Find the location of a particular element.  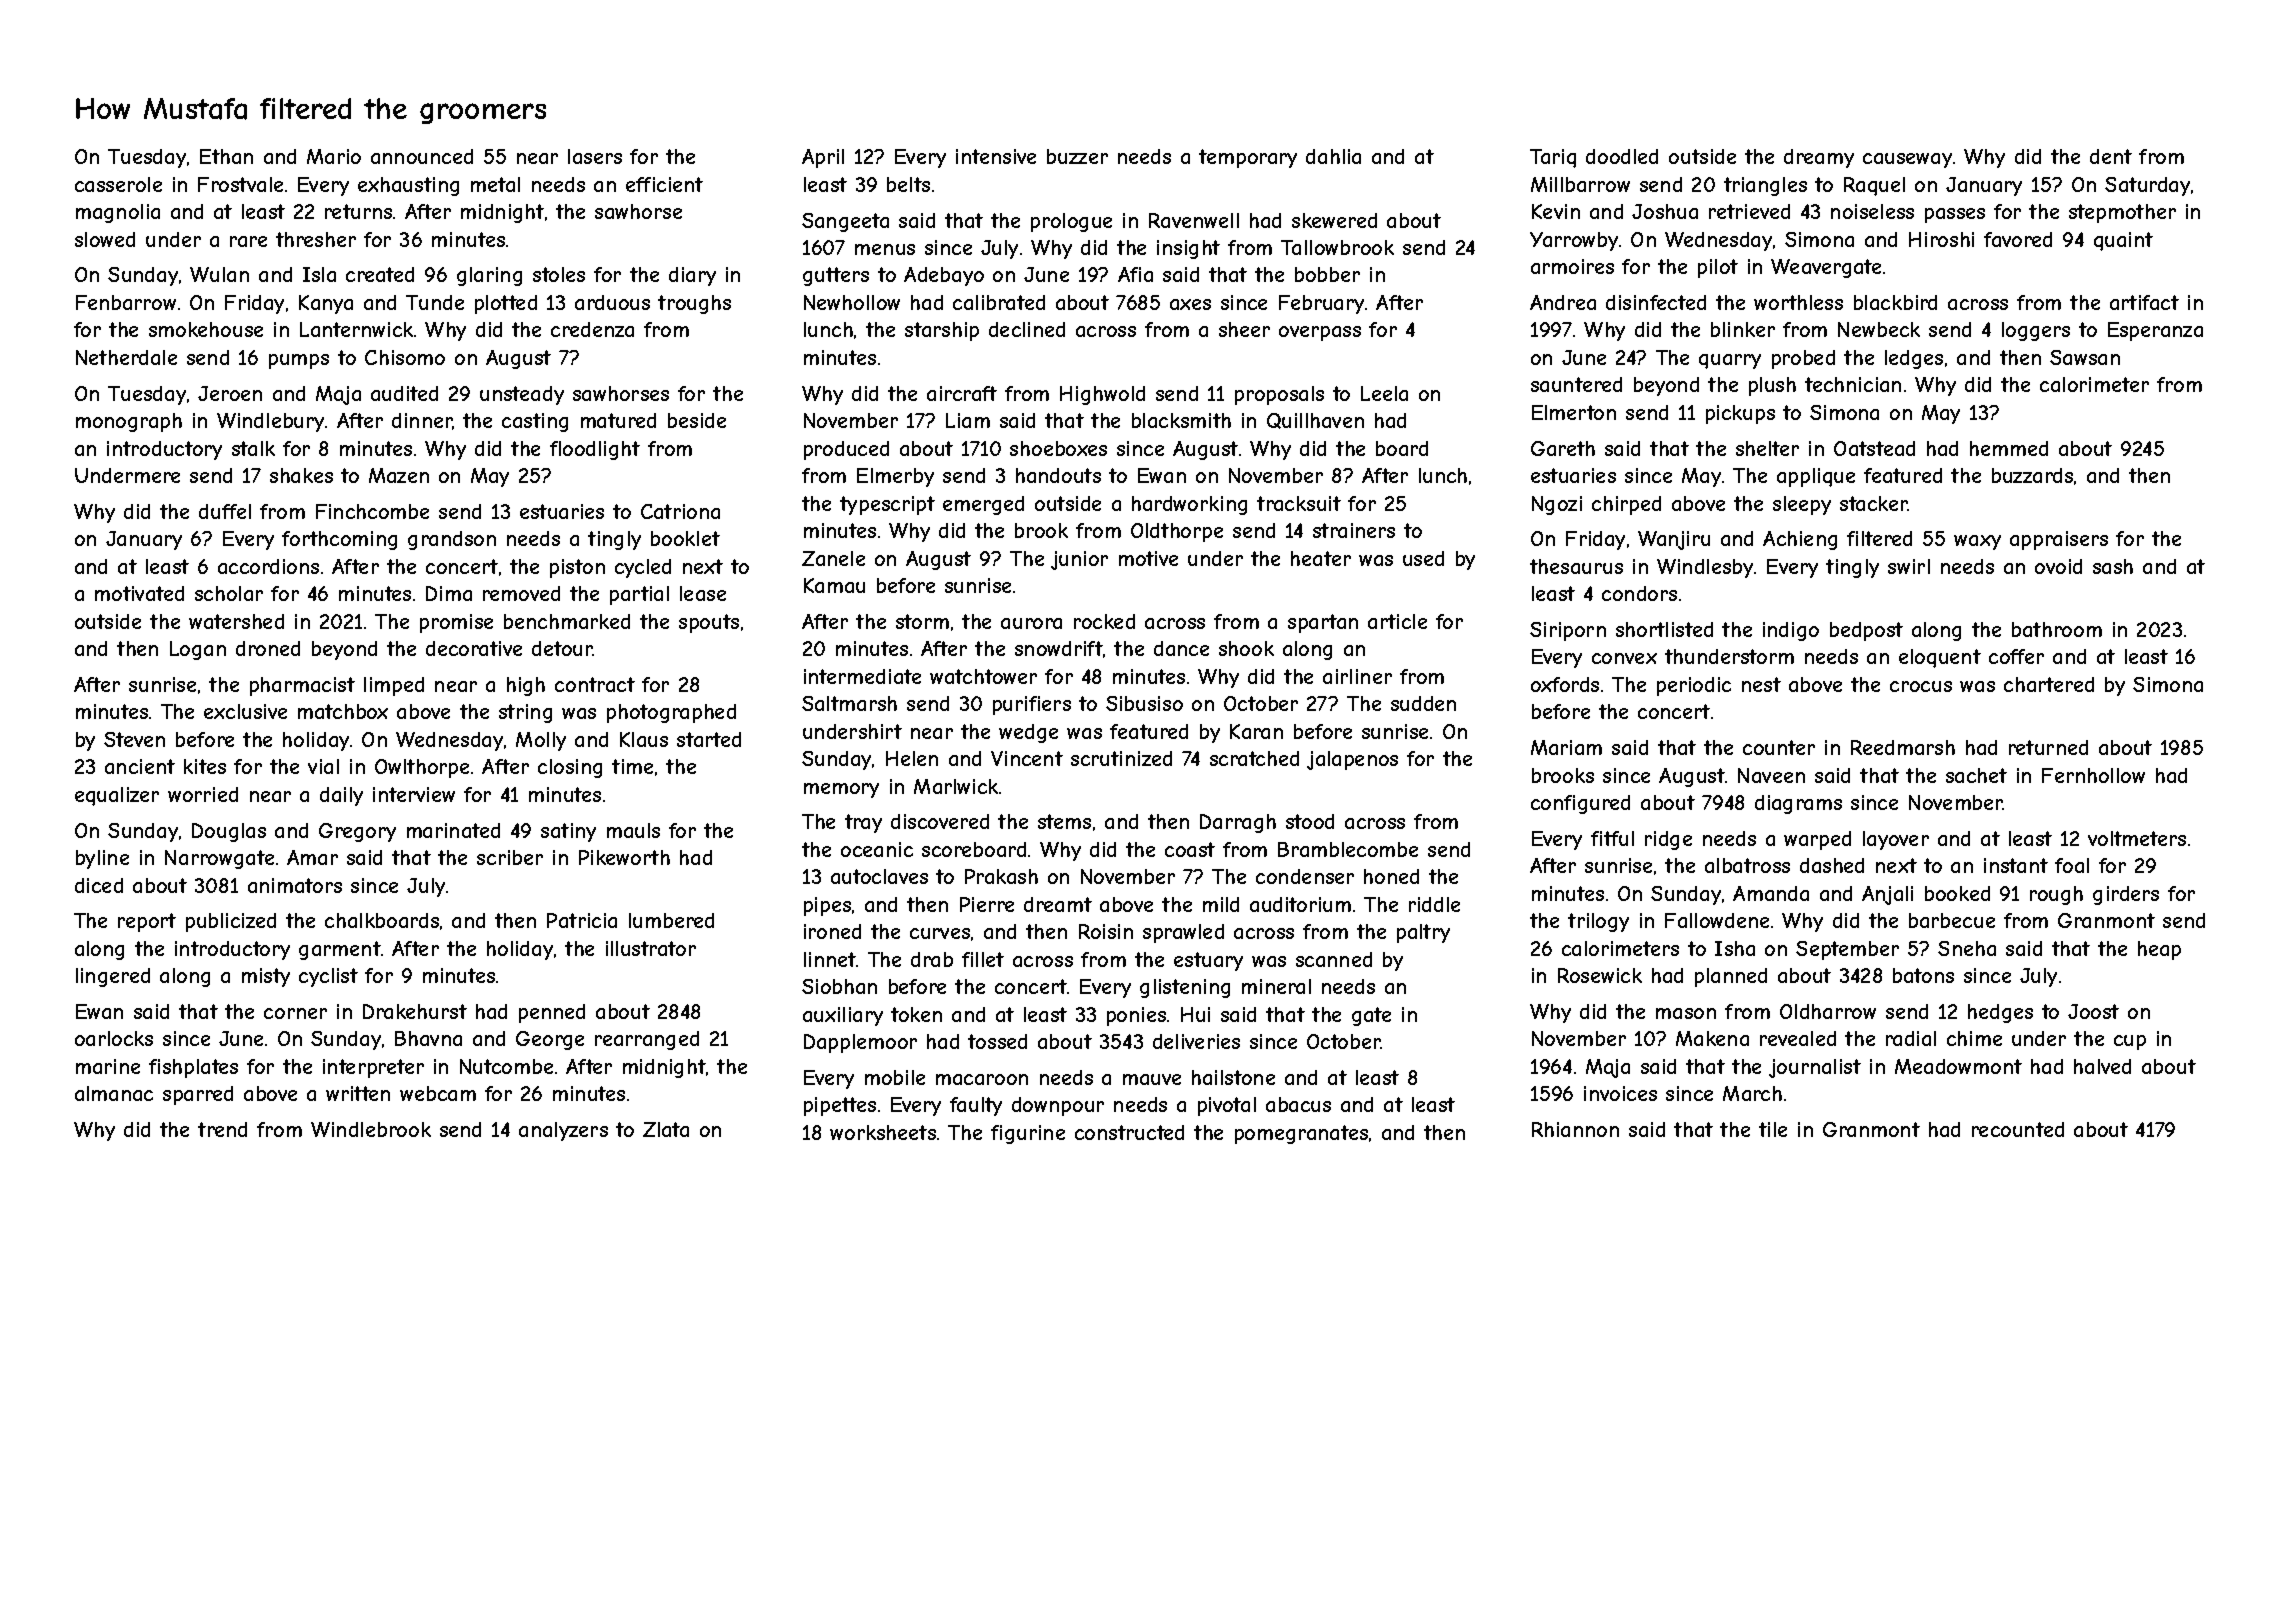

trend is located at coordinates (222, 1129).
